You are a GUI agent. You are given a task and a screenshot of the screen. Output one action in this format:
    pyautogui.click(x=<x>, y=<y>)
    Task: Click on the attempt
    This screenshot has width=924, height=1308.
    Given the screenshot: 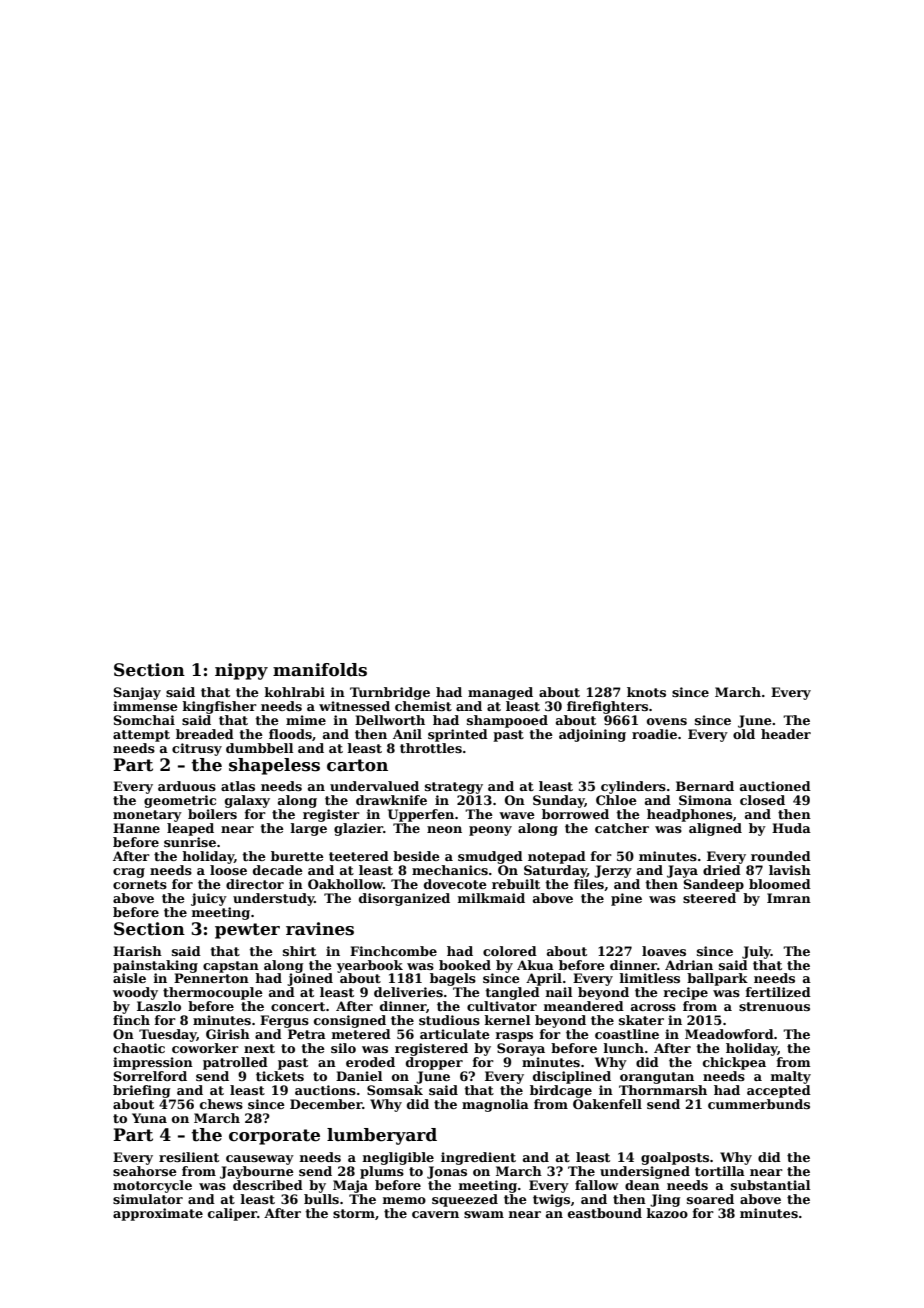 What is the action you would take?
    pyautogui.click(x=141, y=736)
